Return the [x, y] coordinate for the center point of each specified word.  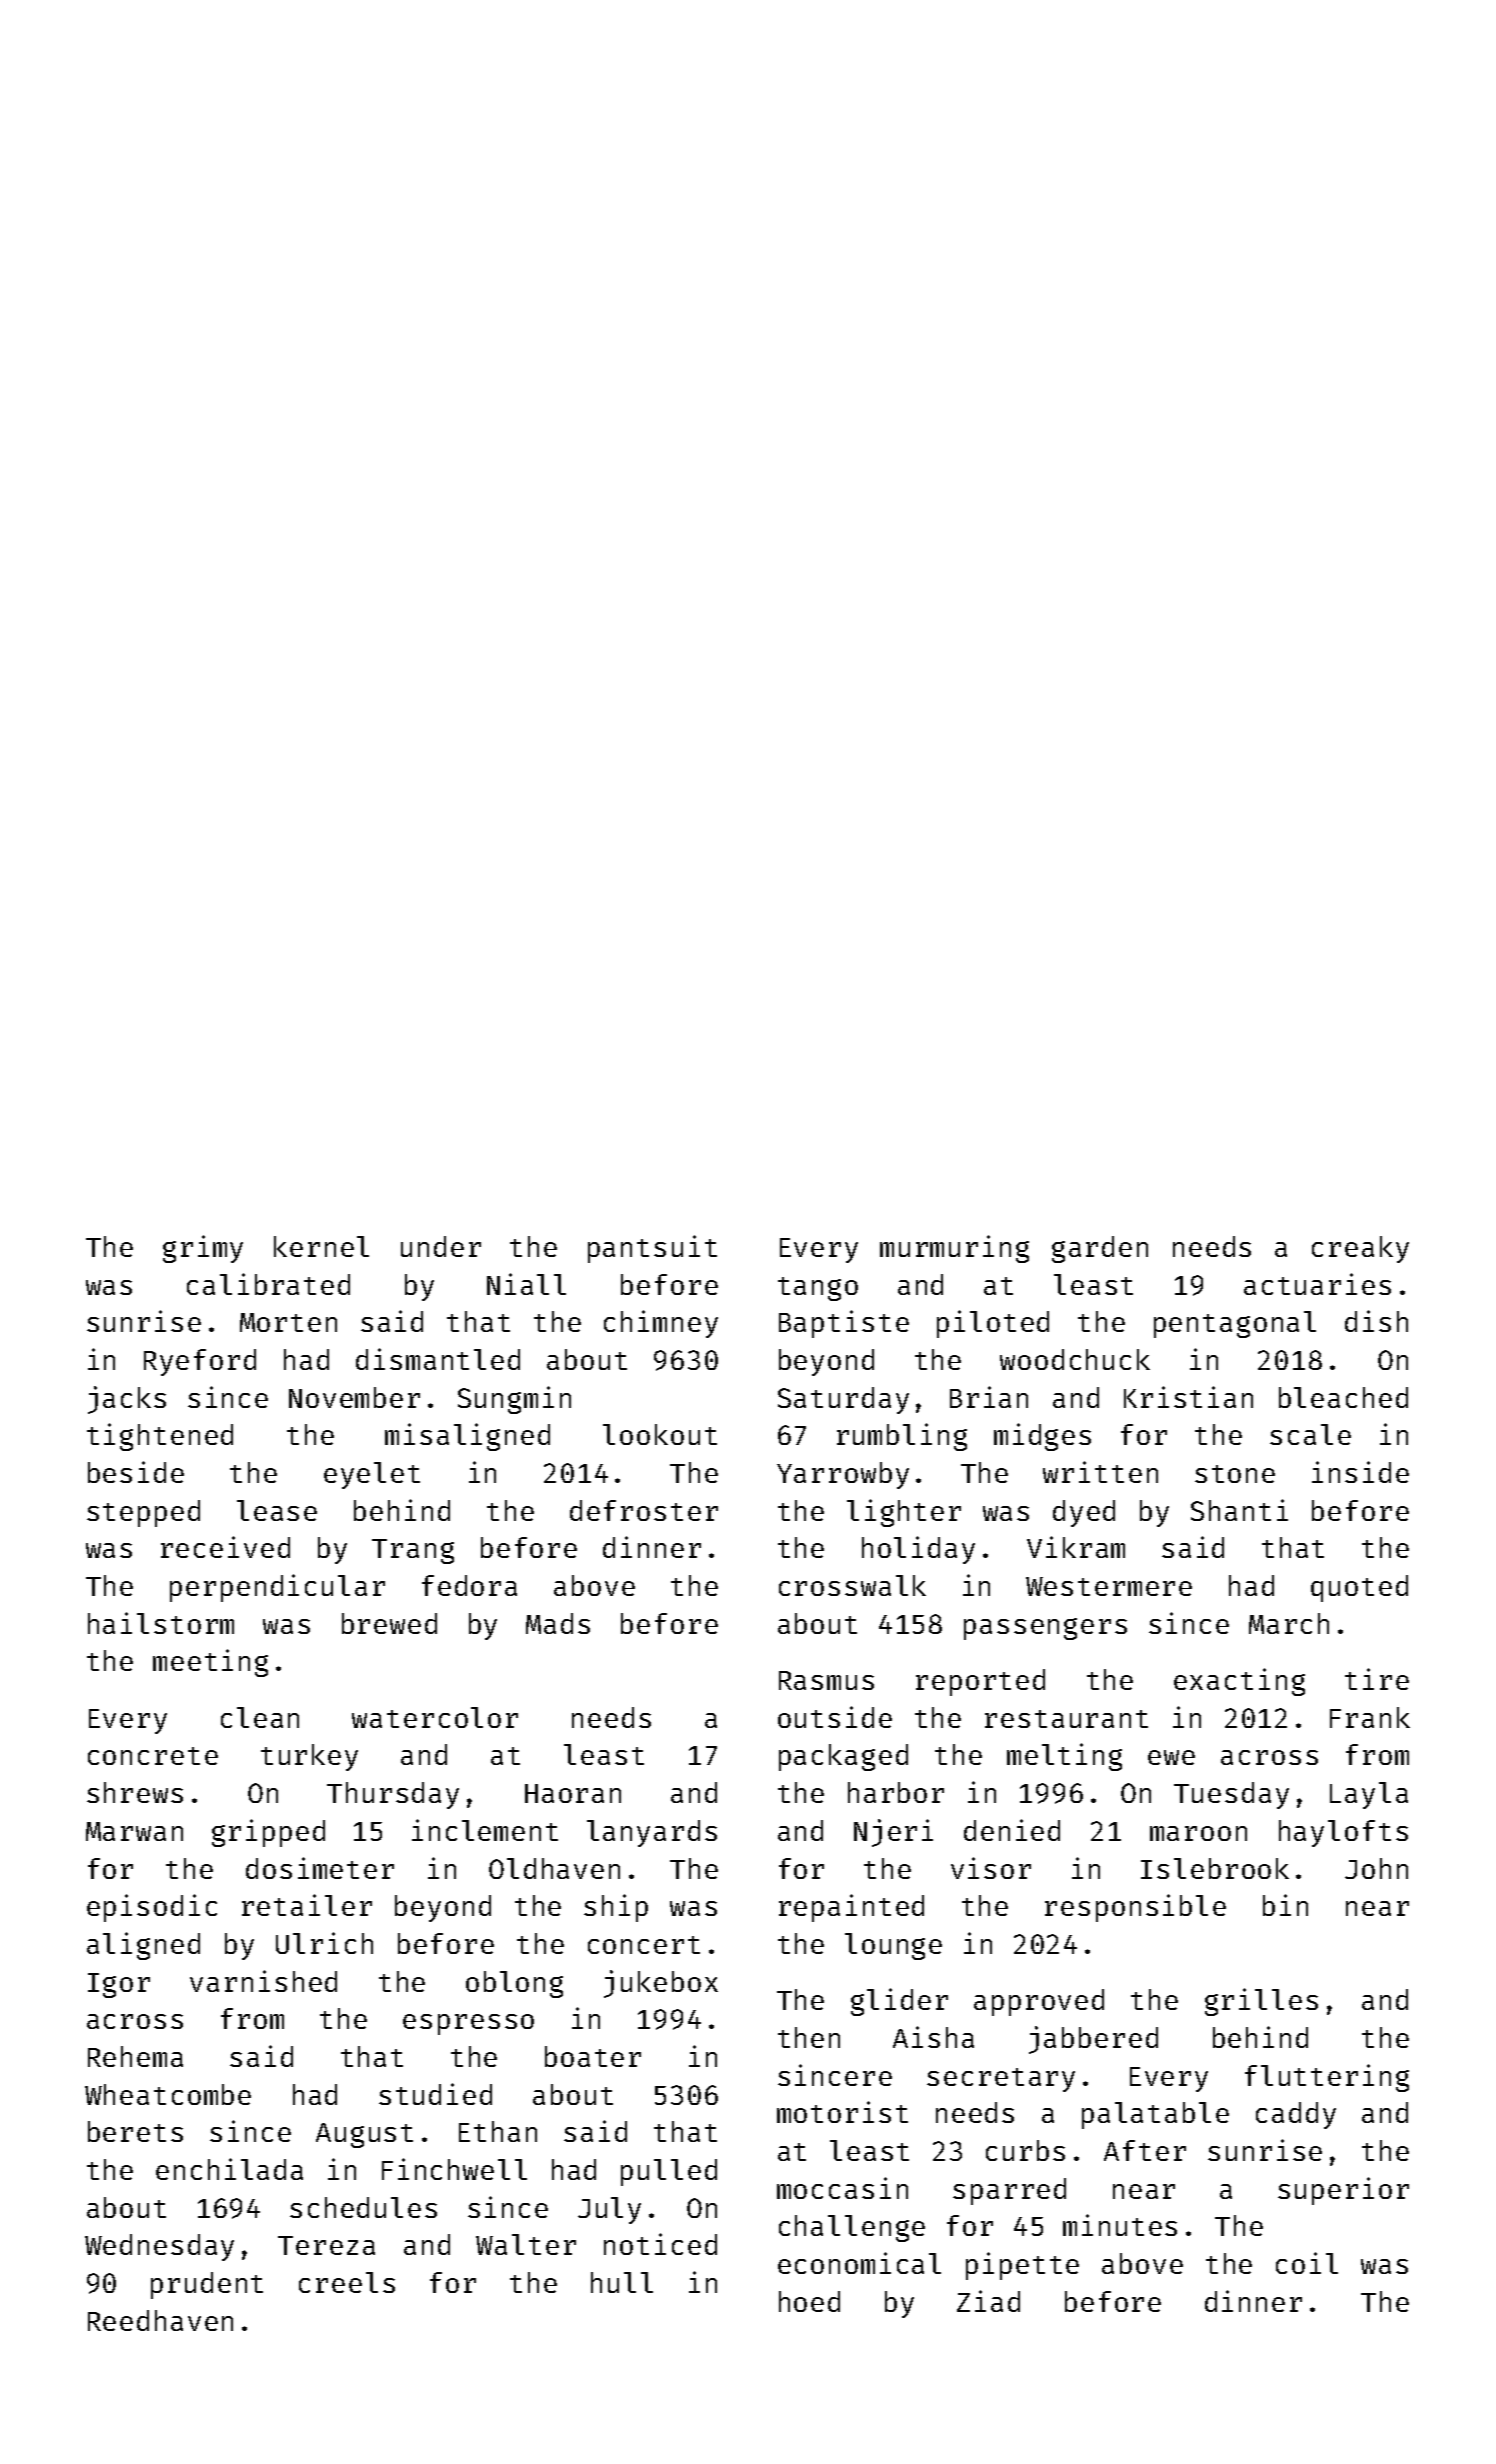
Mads [558, 1623]
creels [347, 2282]
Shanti [1239, 1510]
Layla [1369, 1795]
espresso [468, 2024]
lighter [904, 1513]
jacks [127, 1400]
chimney [661, 1324]
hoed [809, 2301]
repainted [851, 1908]
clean [260, 1717]
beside [136, 1472]
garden [1100, 1249]
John [1376, 1868]
